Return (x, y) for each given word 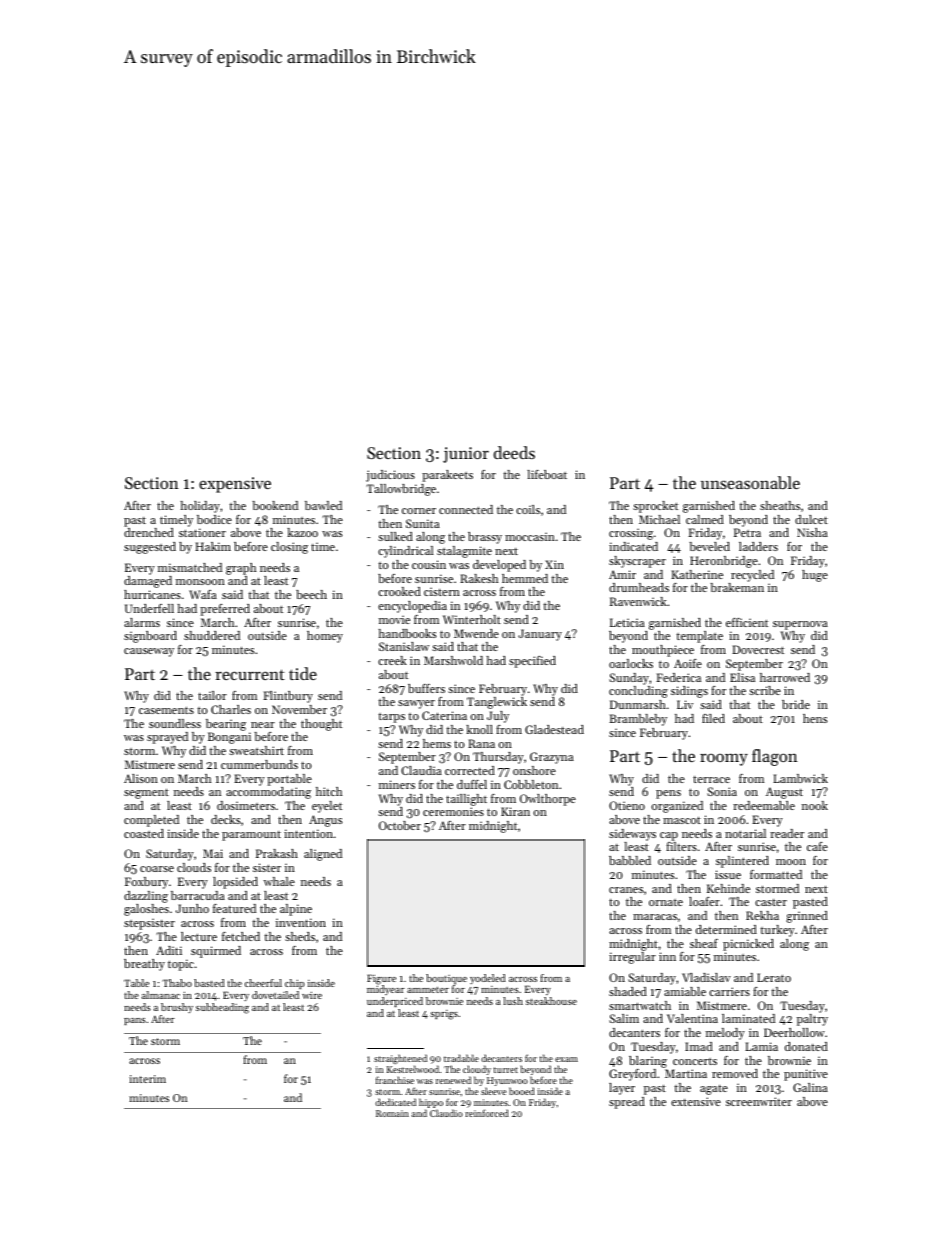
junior (466, 455)
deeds (514, 452)
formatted (776, 874)
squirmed (216, 952)
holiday (200, 507)
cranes (626, 890)
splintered (742, 862)
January (540, 635)
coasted (144, 833)
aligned (323, 855)
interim (147, 1079)
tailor (212, 695)
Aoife (688, 663)
